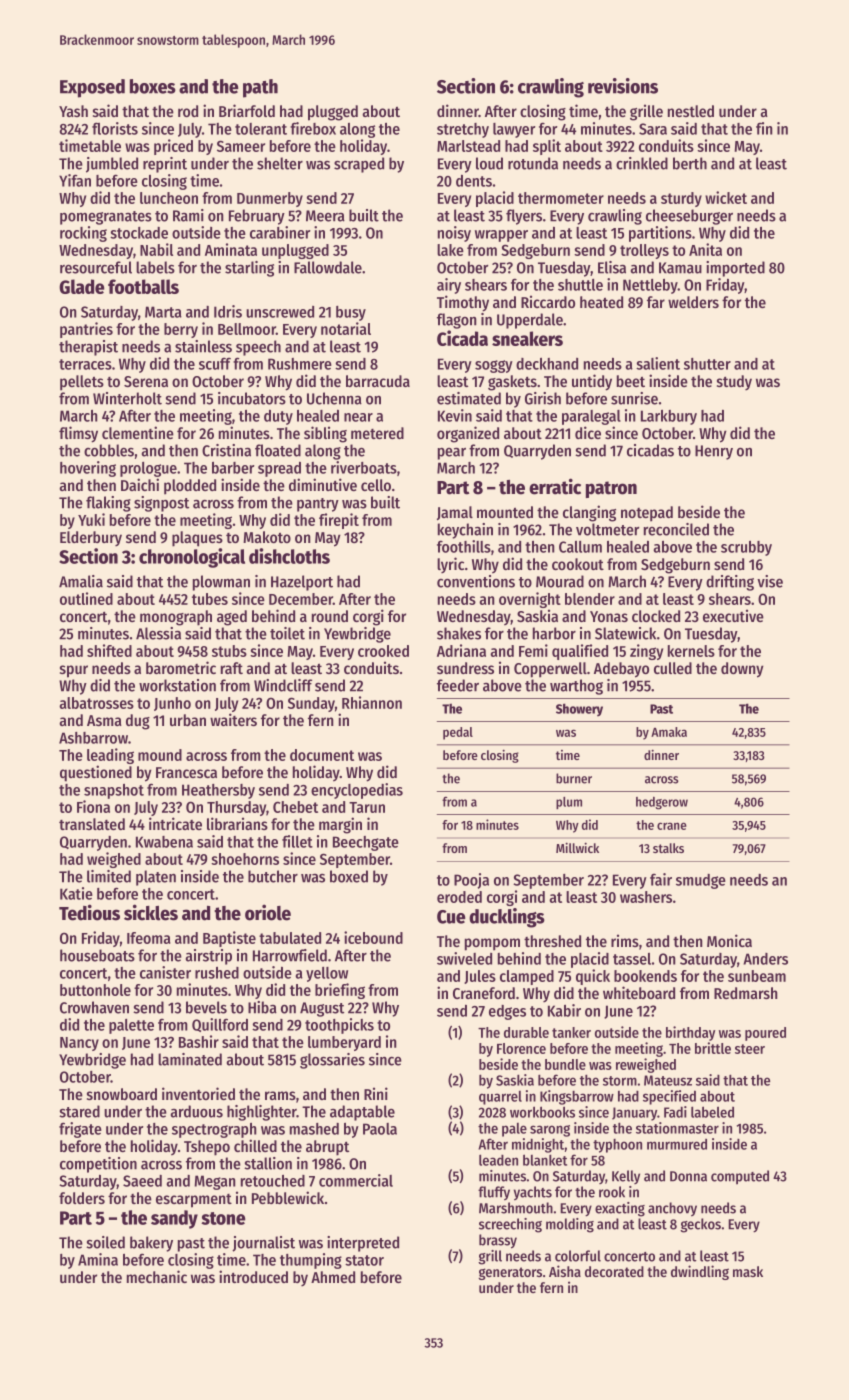 This document has width=849, height=1400. Describe the element at coordinates (330, 616) in the document. I see `round` at that location.
